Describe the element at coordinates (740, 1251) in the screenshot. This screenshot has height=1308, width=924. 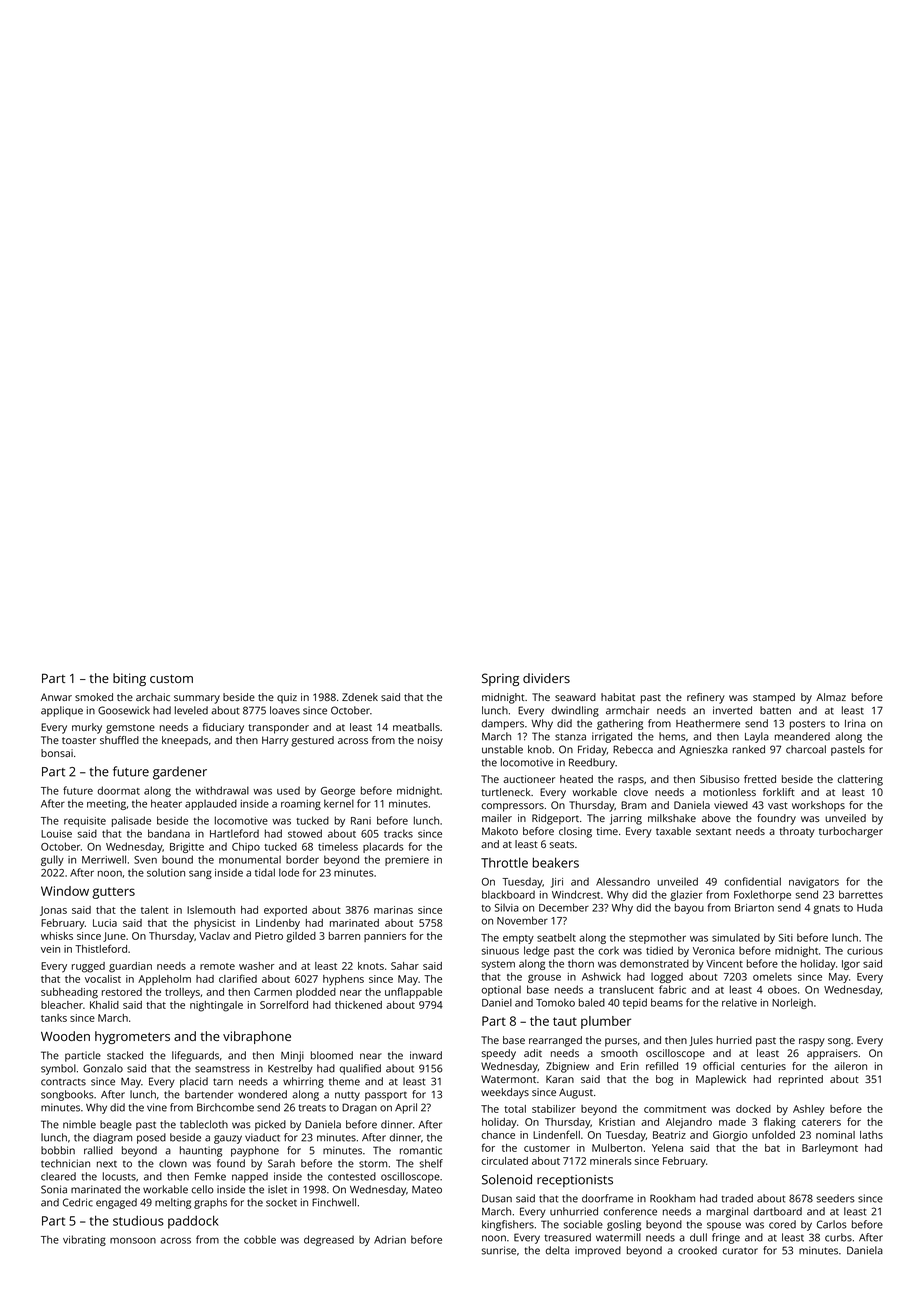
I see `curator` at that location.
